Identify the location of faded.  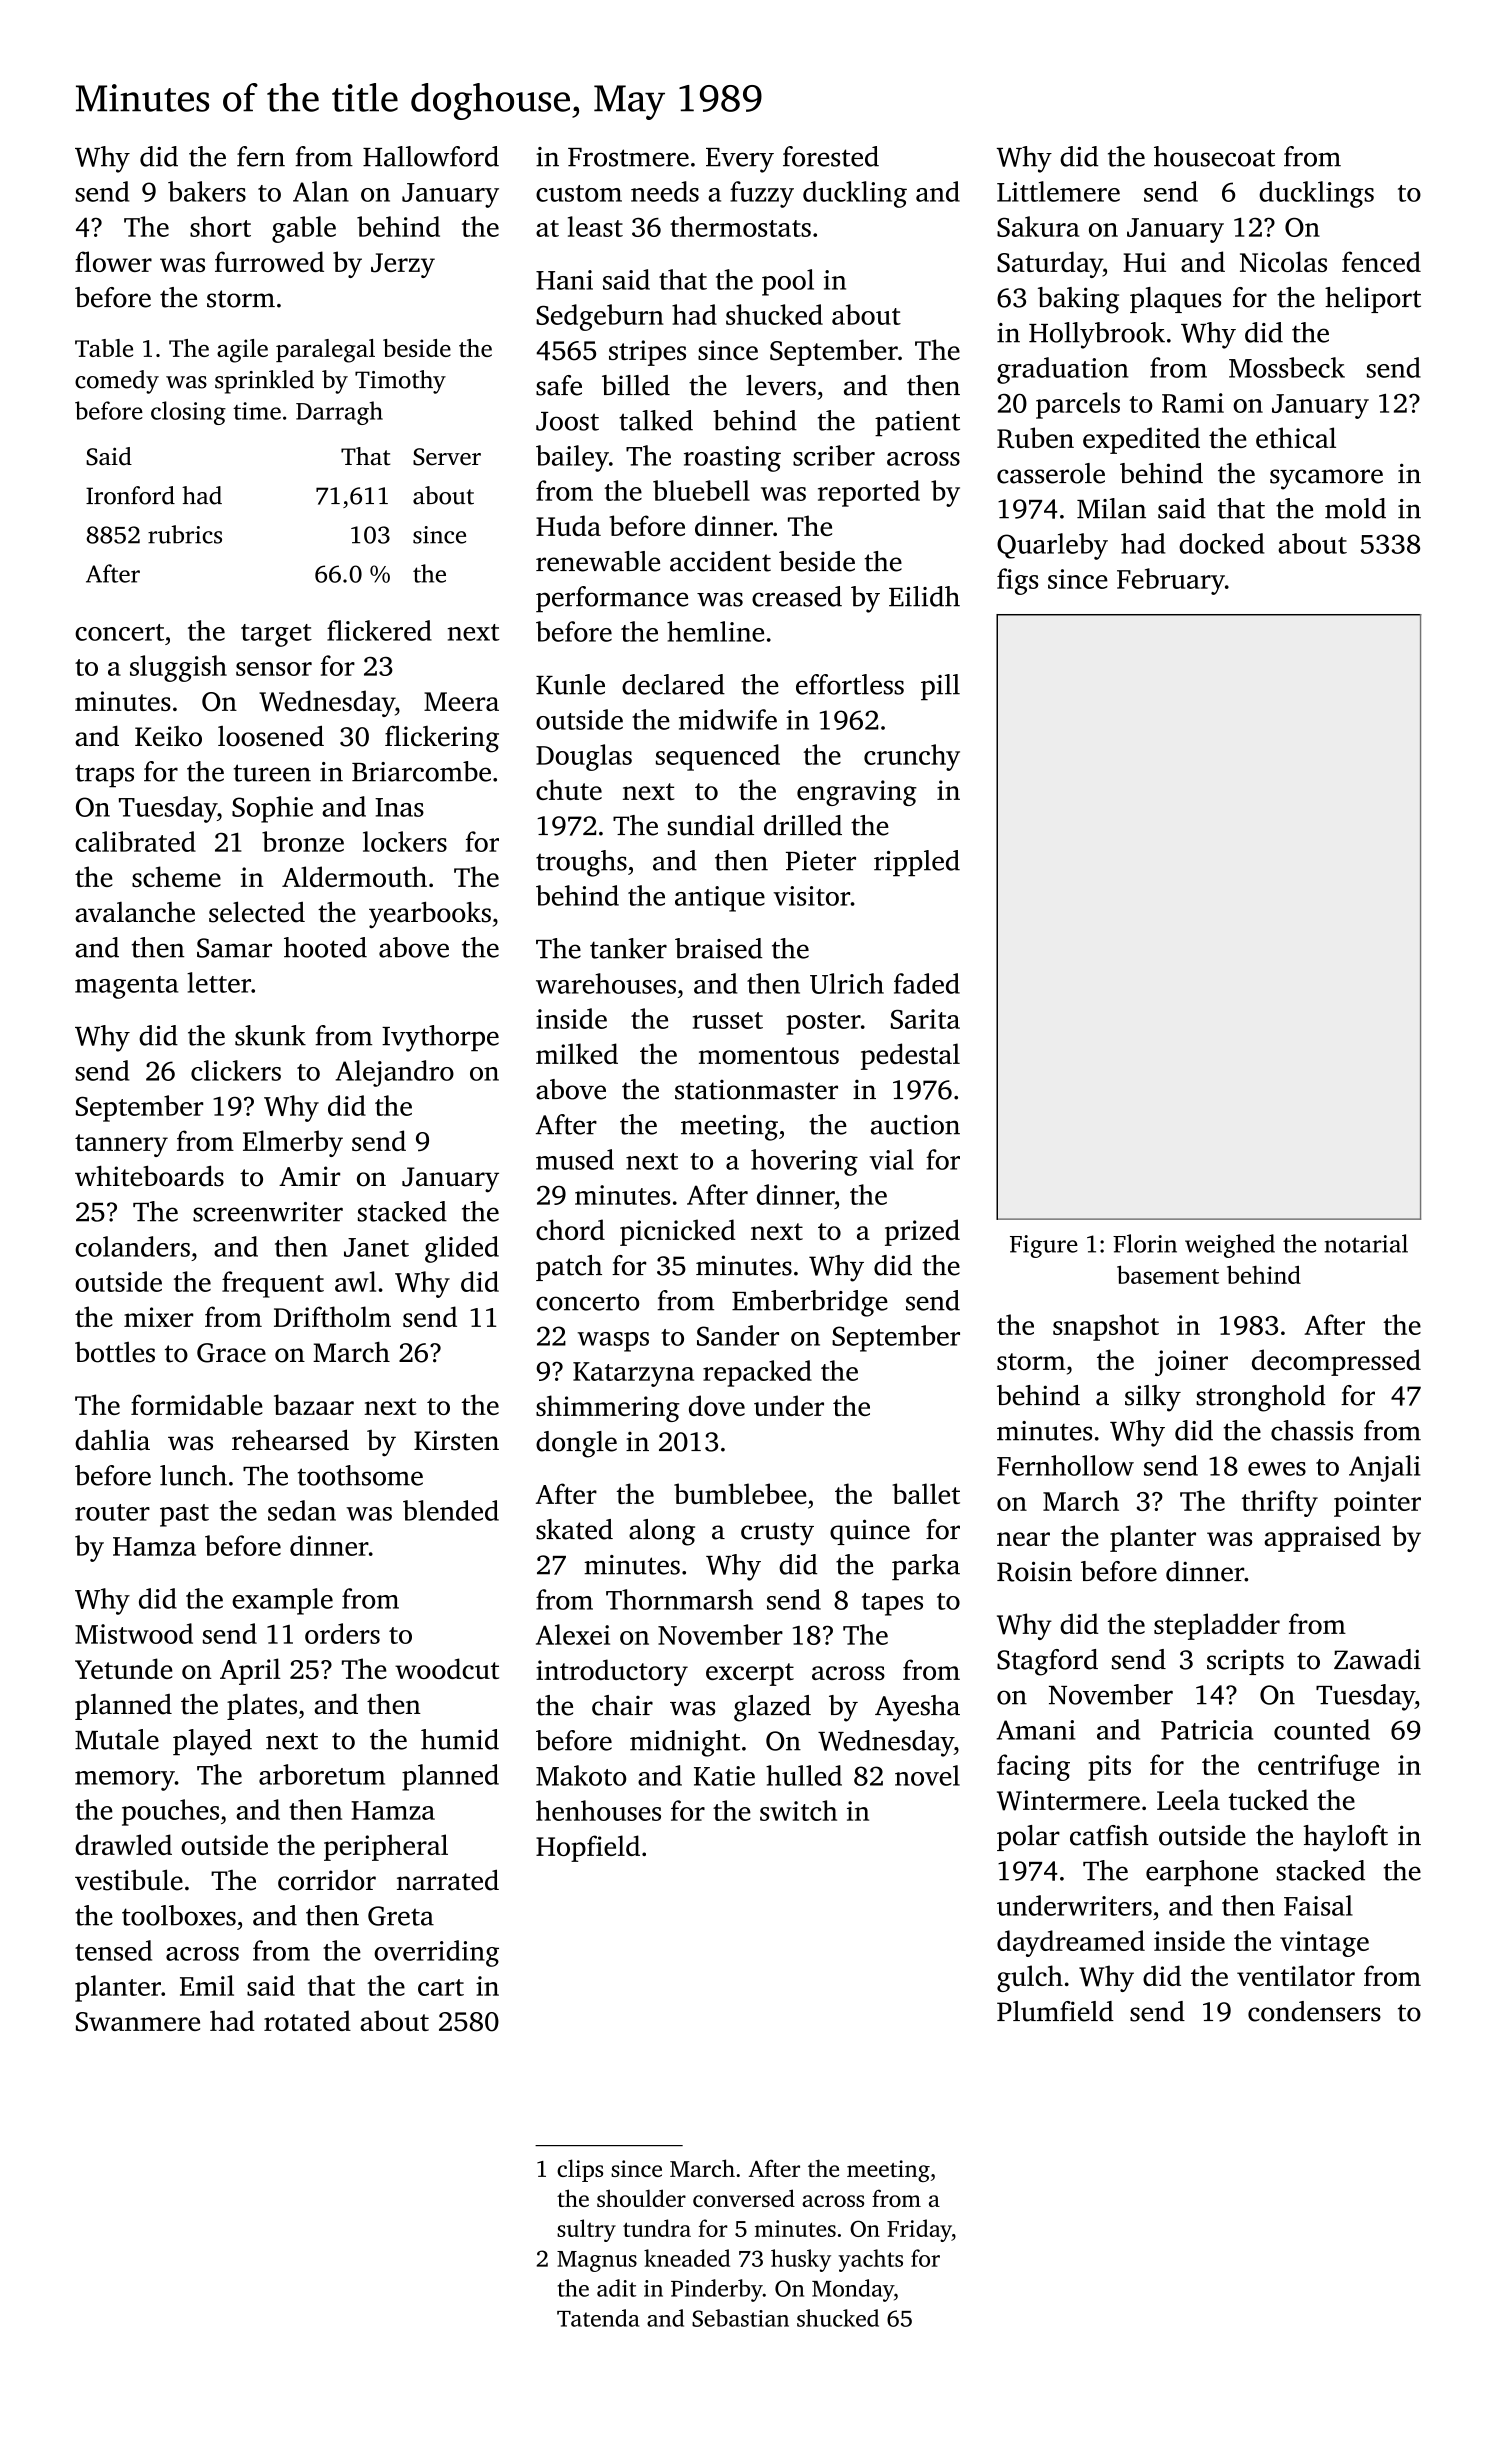
(927, 983).
